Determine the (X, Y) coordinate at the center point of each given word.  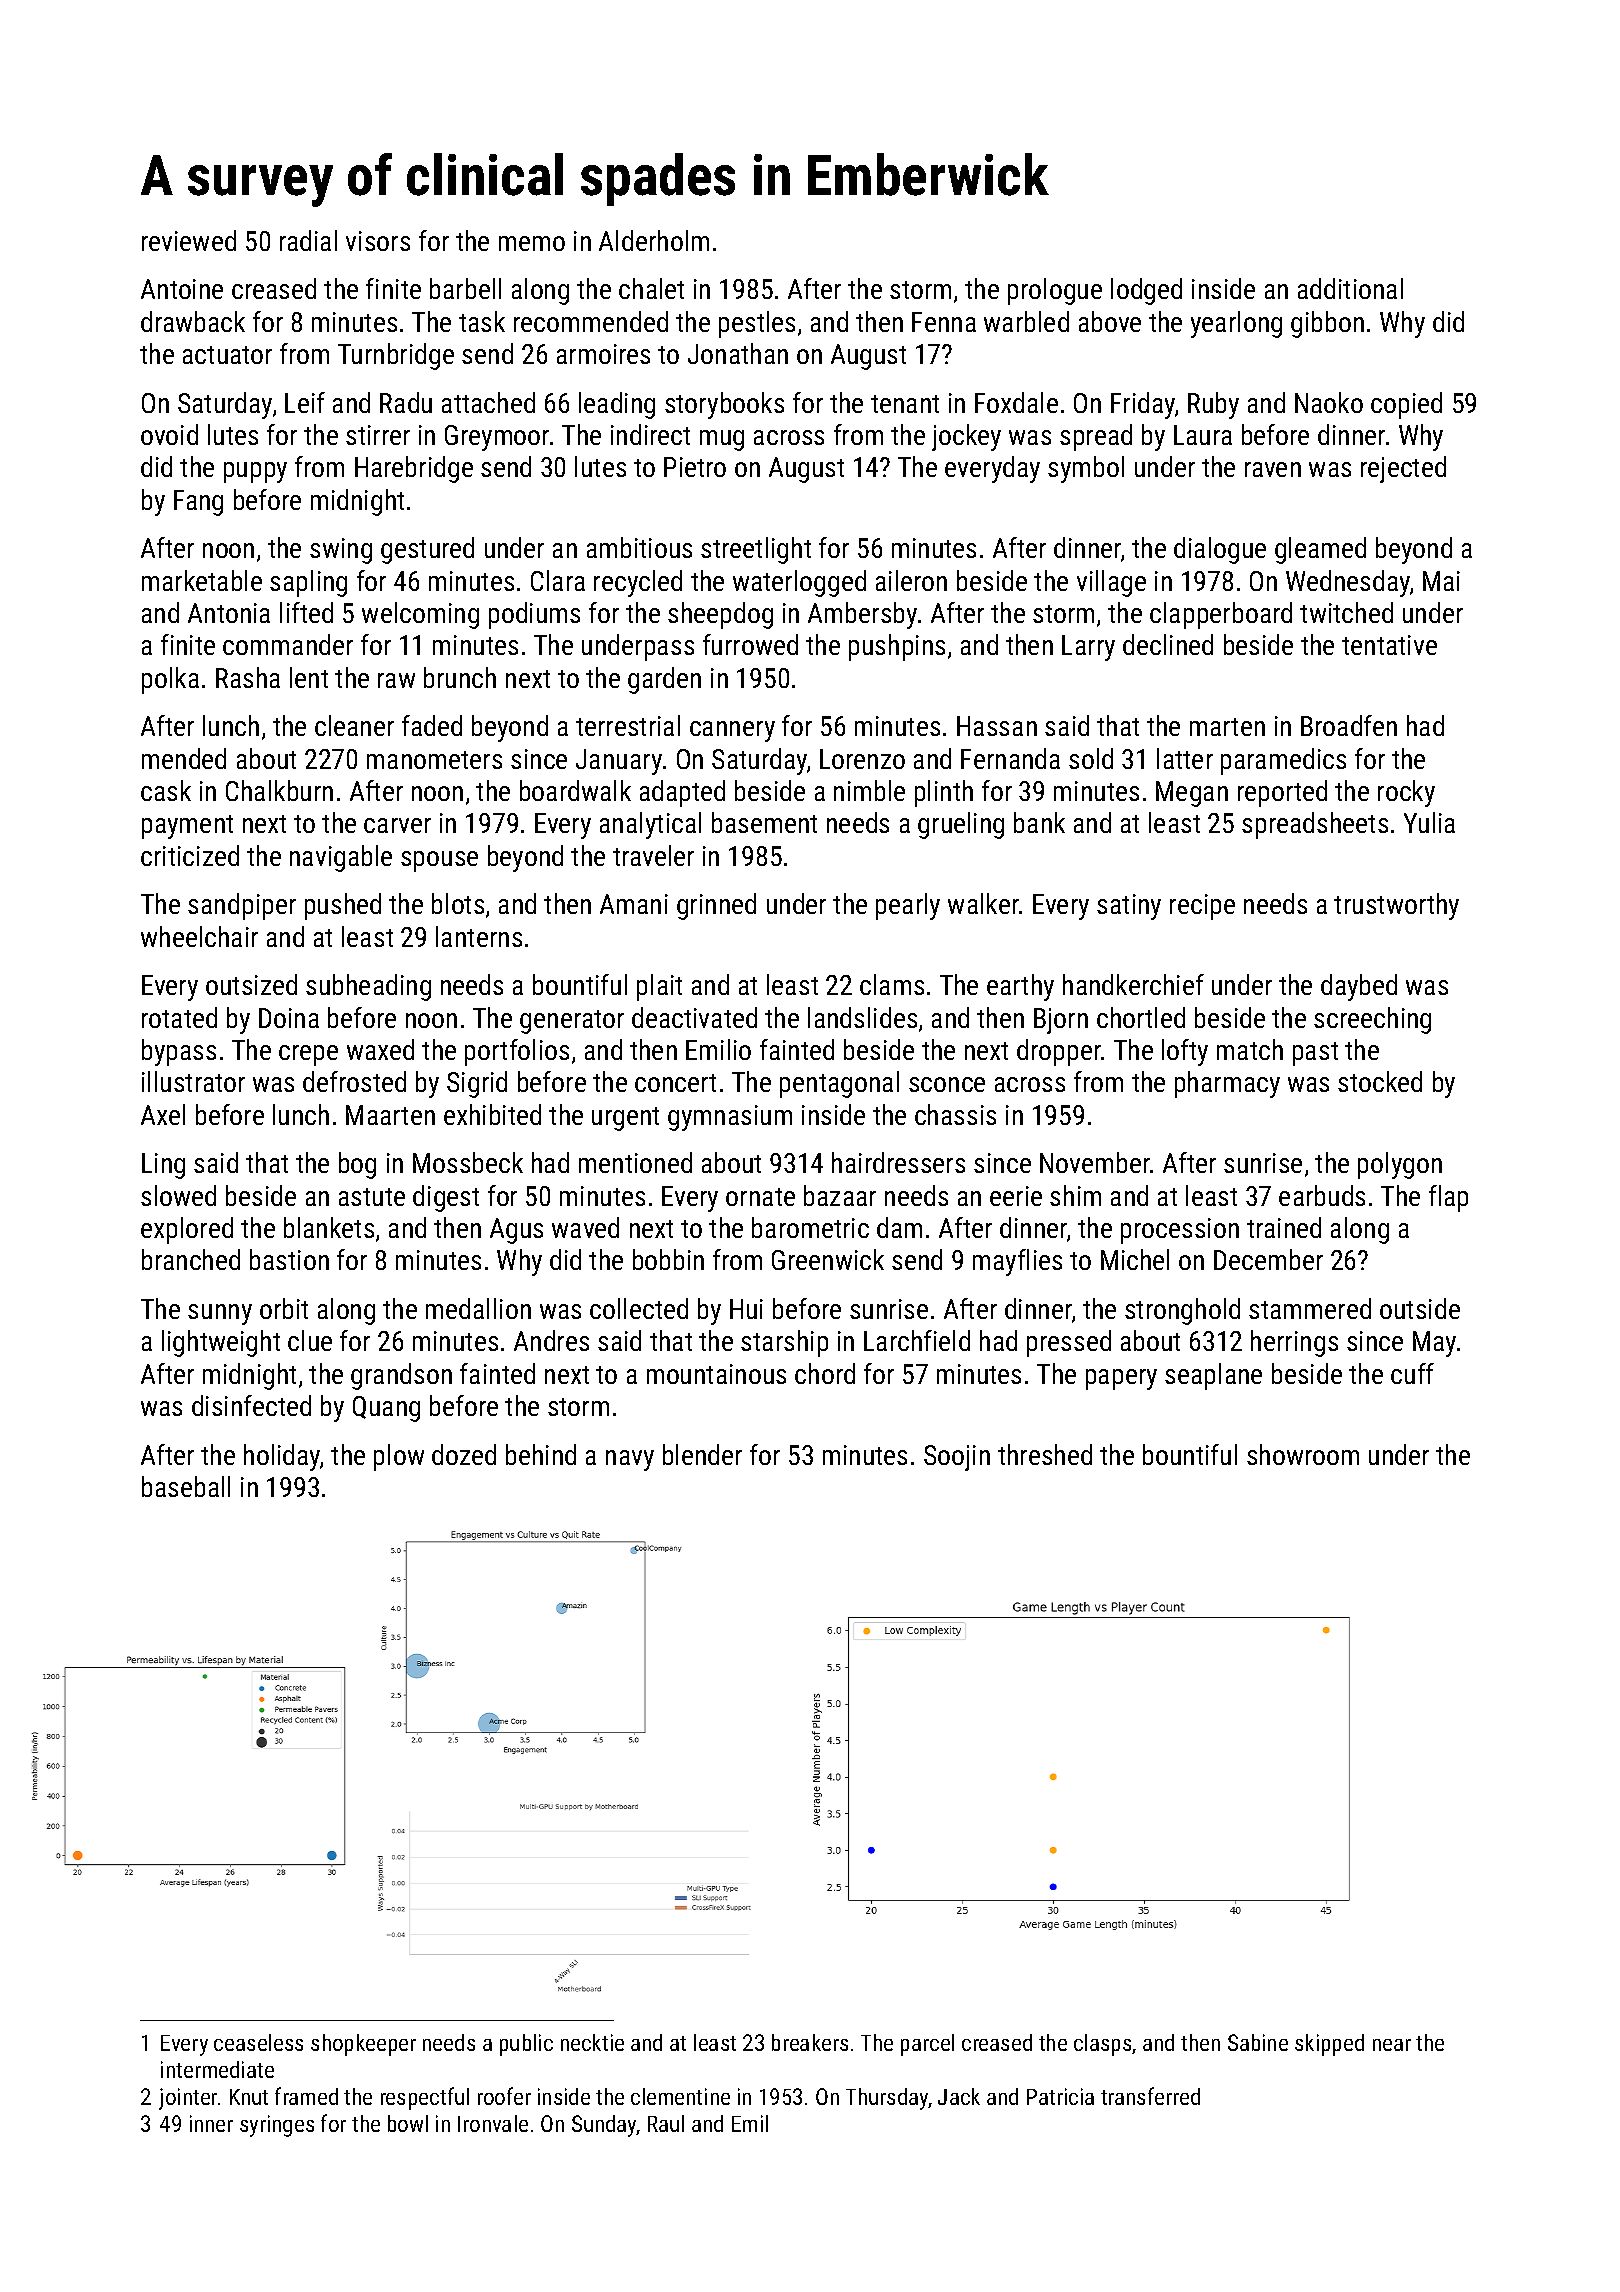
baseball (186, 1486)
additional (1350, 288)
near (1392, 2045)
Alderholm (654, 240)
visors (378, 241)
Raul (666, 2123)
